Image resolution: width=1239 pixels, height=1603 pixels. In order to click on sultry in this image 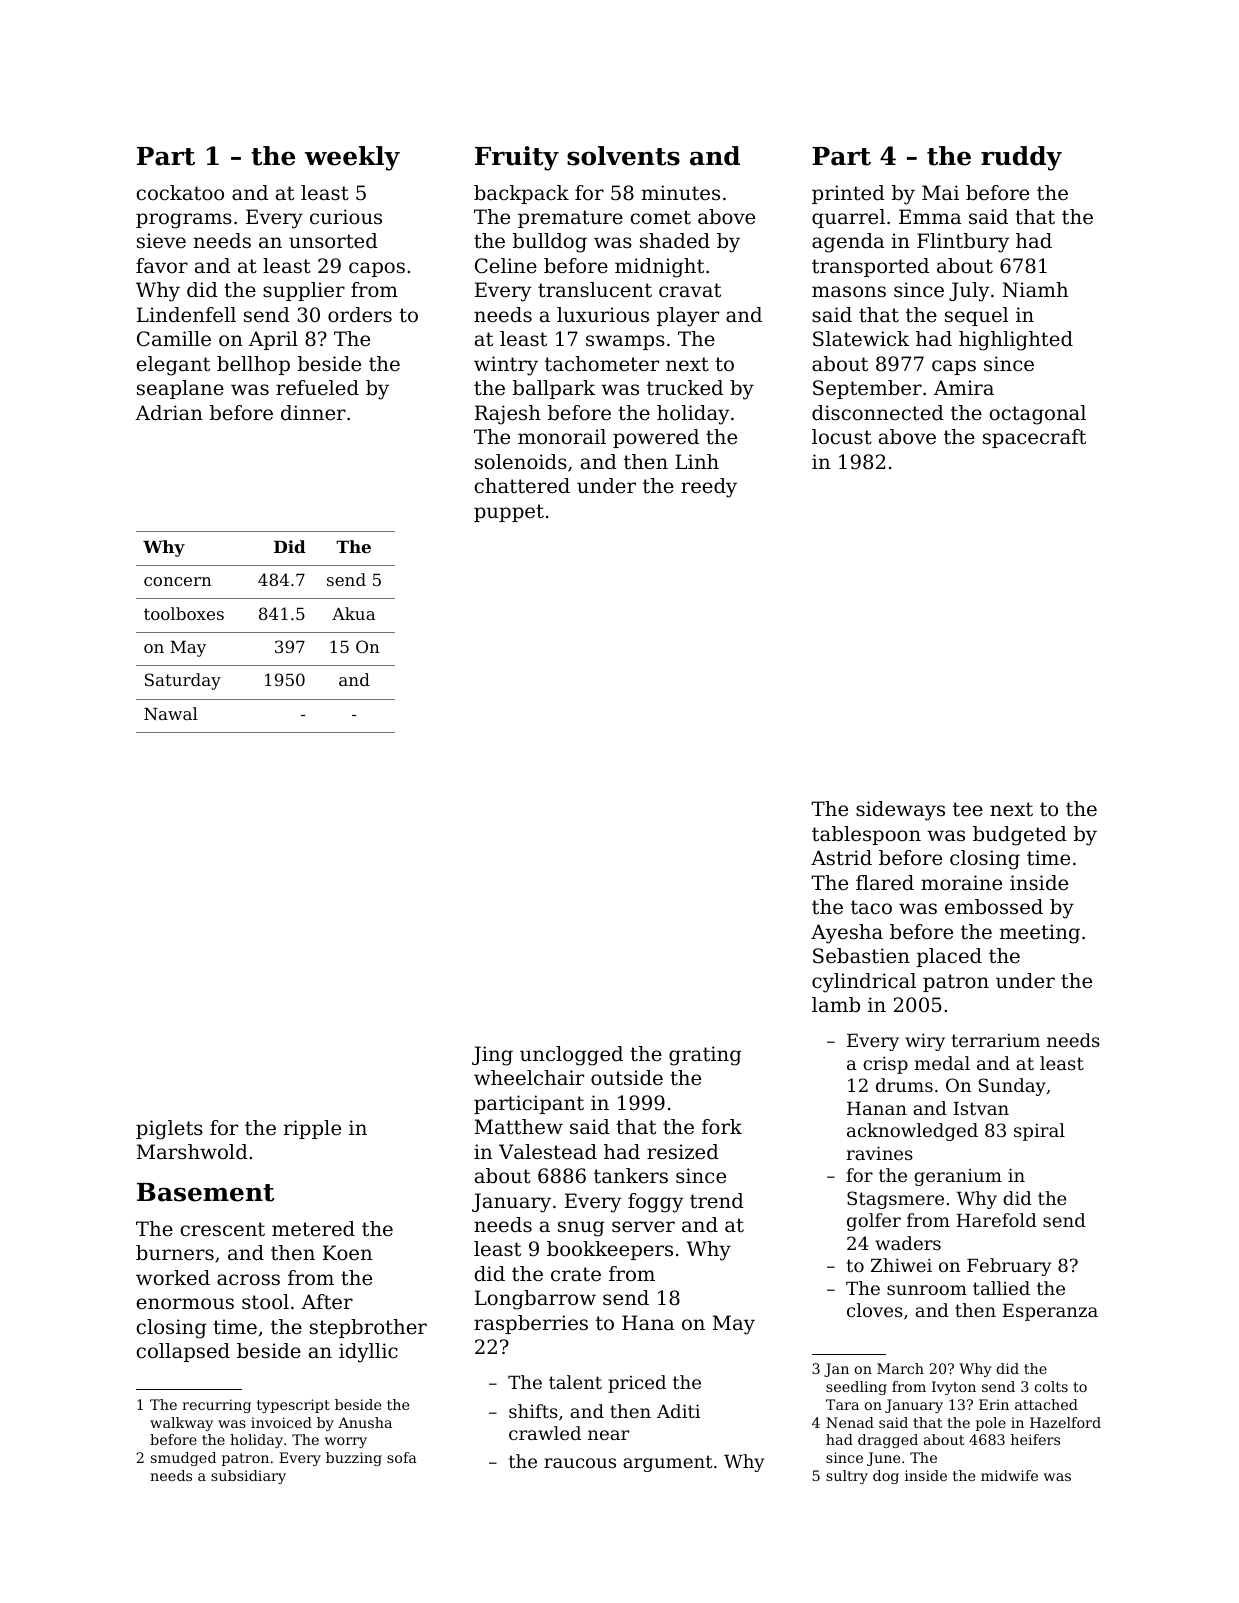, I will do `click(847, 1477)`.
